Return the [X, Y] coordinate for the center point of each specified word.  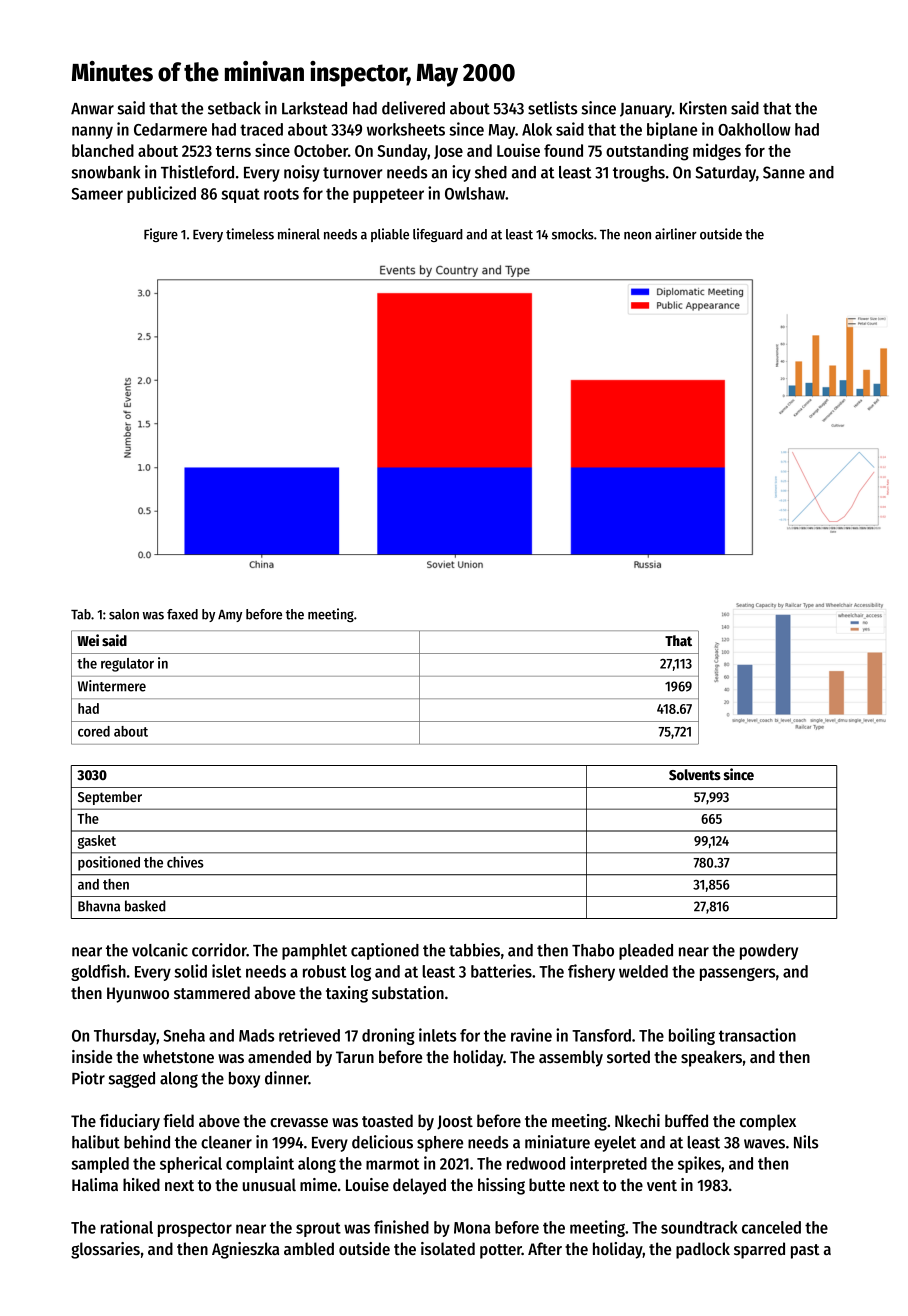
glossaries [105, 1250]
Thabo [593, 950]
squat [240, 195]
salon [124, 614]
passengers [737, 974]
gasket [97, 842]
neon [637, 236]
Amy [230, 616]
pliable [390, 235]
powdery [769, 952]
